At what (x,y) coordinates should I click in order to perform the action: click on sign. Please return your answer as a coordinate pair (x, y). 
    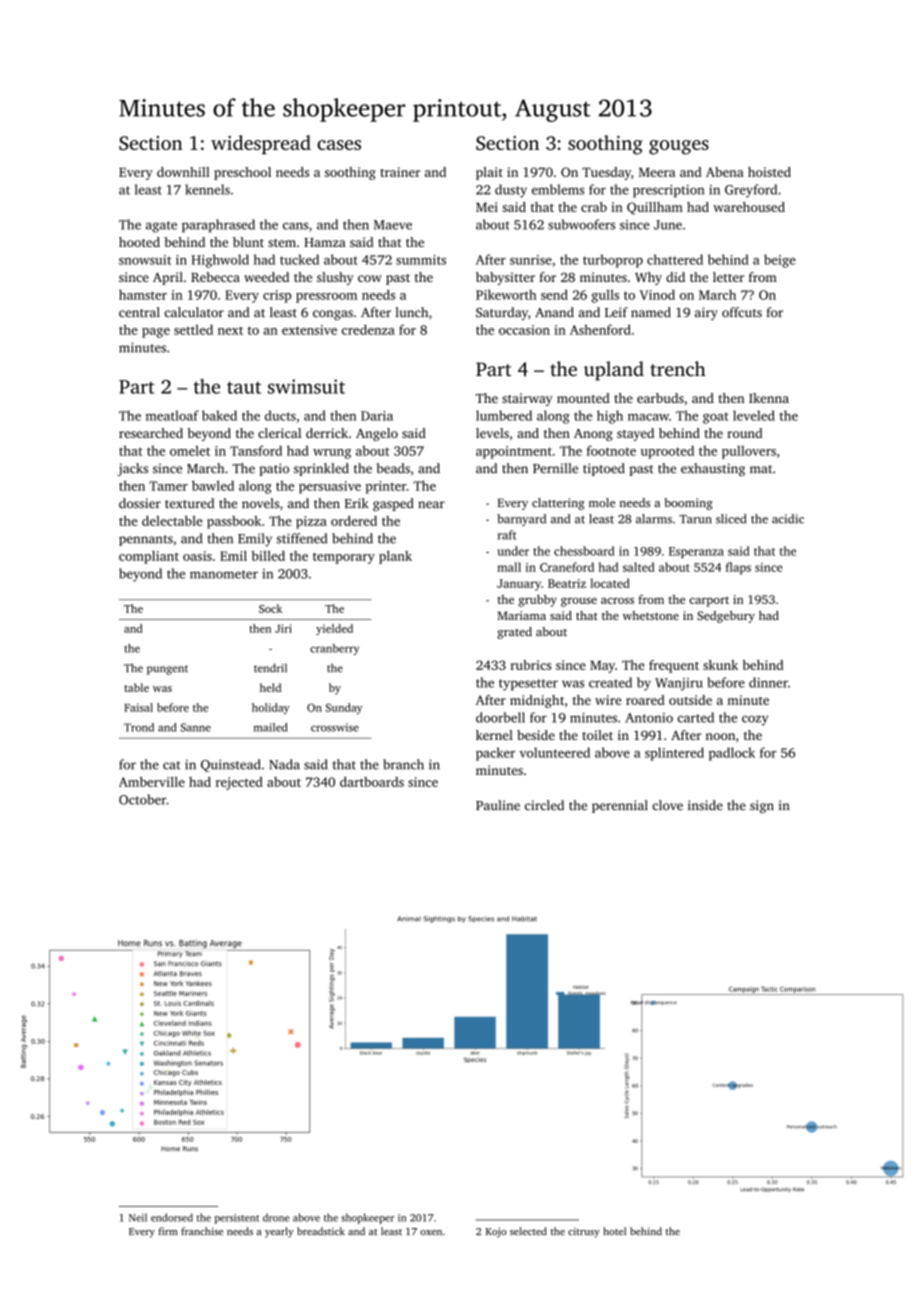
    Looking at the image, I should click on (762, 806).
